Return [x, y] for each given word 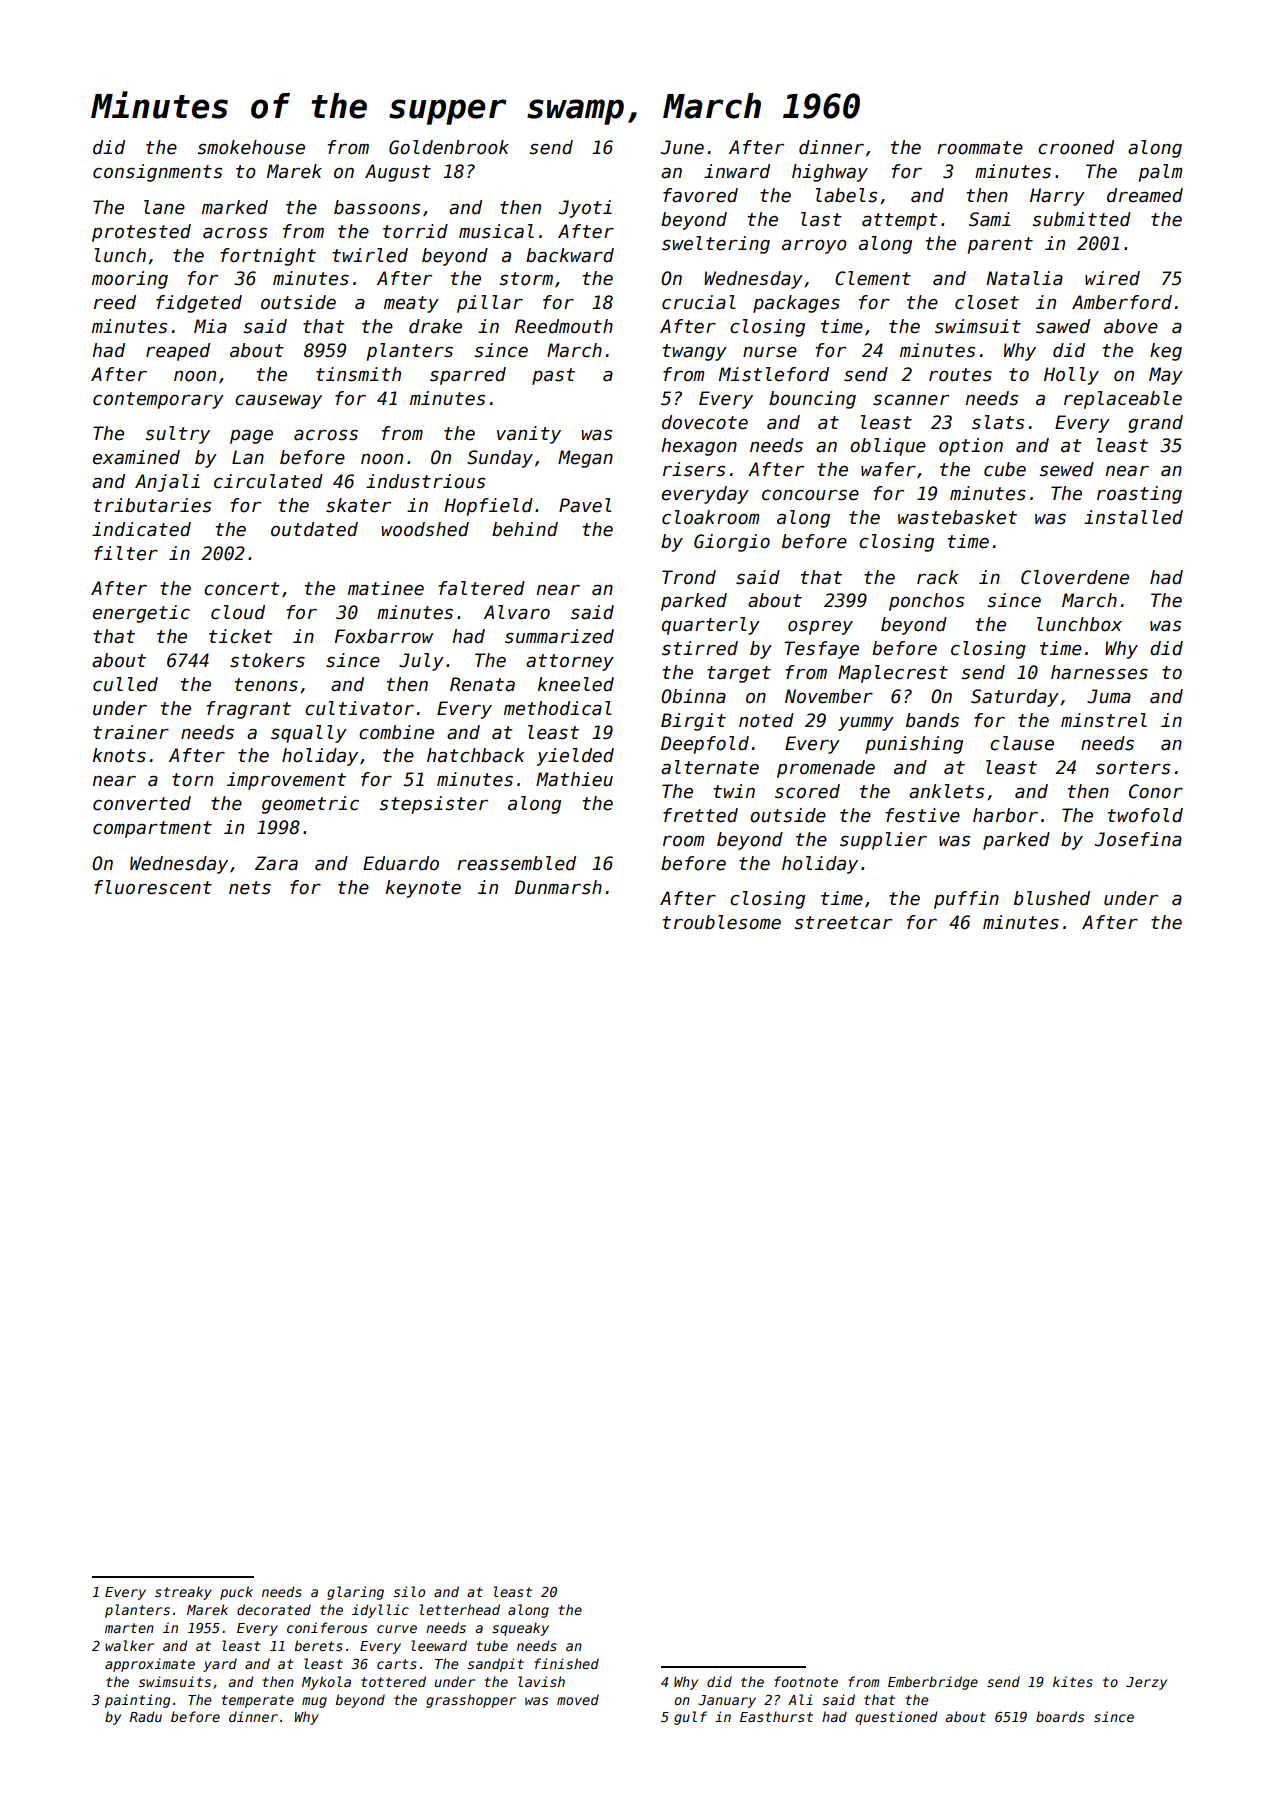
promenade [826, 769]
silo [409, 1591]
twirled [370, 255]
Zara [276, 863]
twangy [695, 352]
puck [236, 1593]
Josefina [1138, 839]
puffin [966, 900]
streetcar [843, 923]
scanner [911, 400]
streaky [183, 1593]
